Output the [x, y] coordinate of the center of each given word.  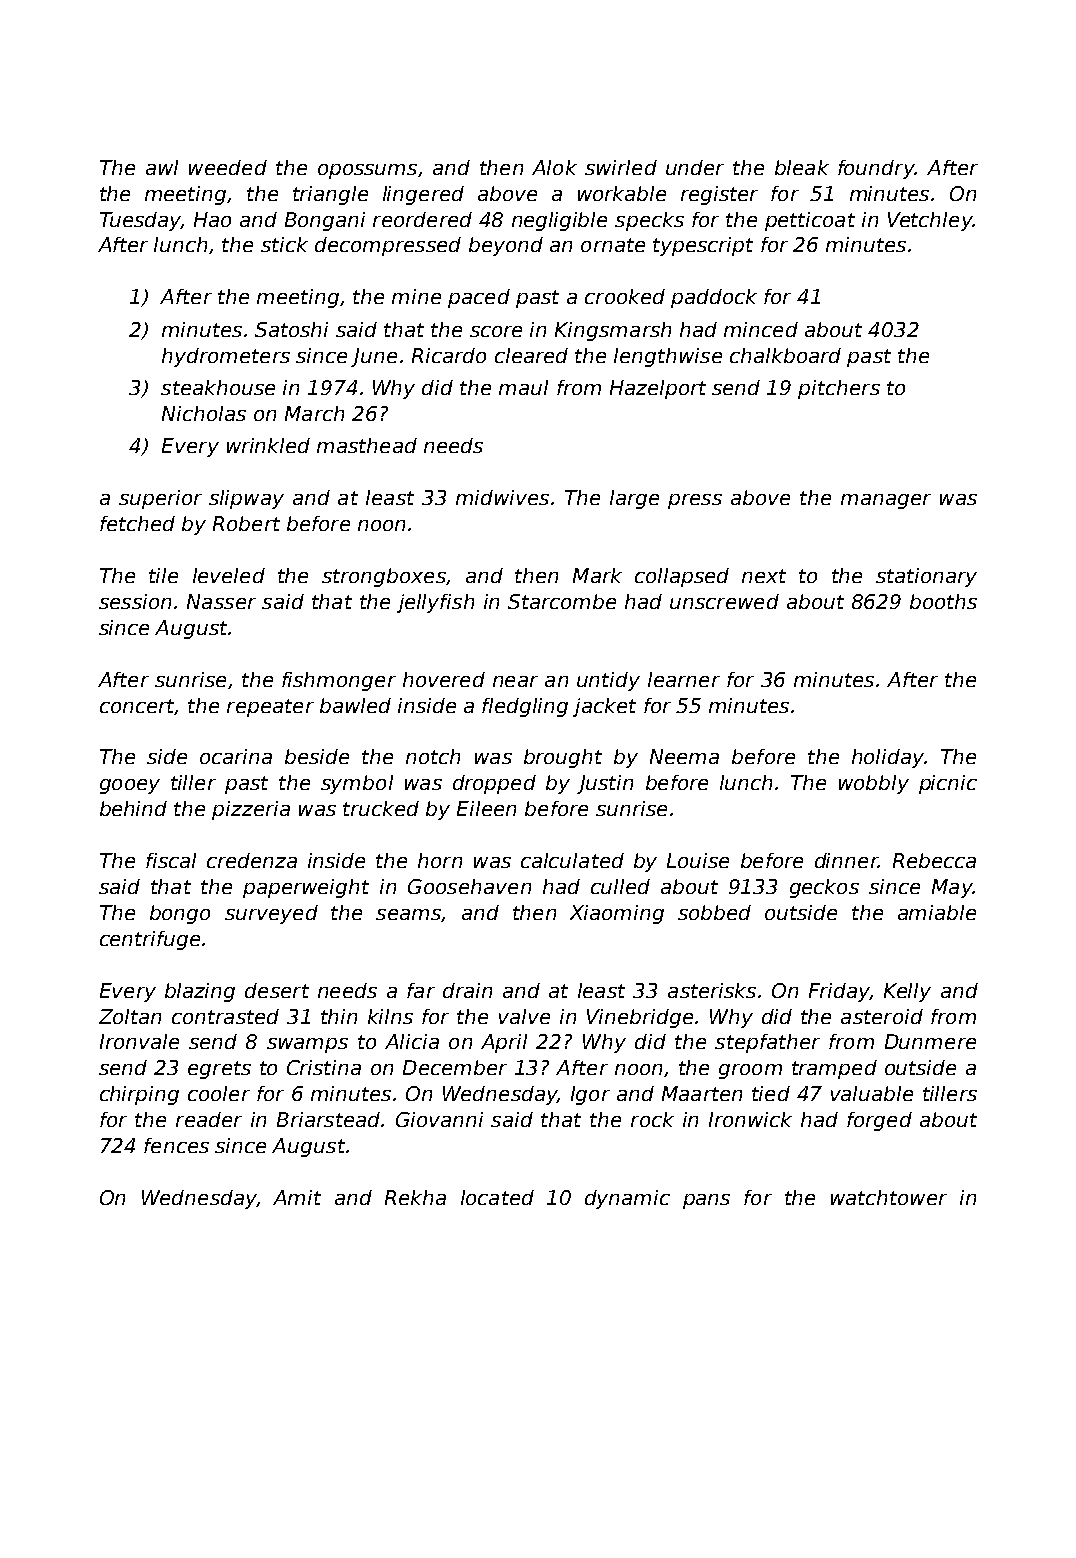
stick [284, 244]
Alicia [412, 1041]
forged [879, 1121]
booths [943, 601]
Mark [597, 575]
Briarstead [328, 1119]
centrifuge [150, 940]
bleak [802, 167]
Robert [246, 523]
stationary [926, 577]
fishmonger [339, 681]
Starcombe [562, 601]
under [695, 167]
